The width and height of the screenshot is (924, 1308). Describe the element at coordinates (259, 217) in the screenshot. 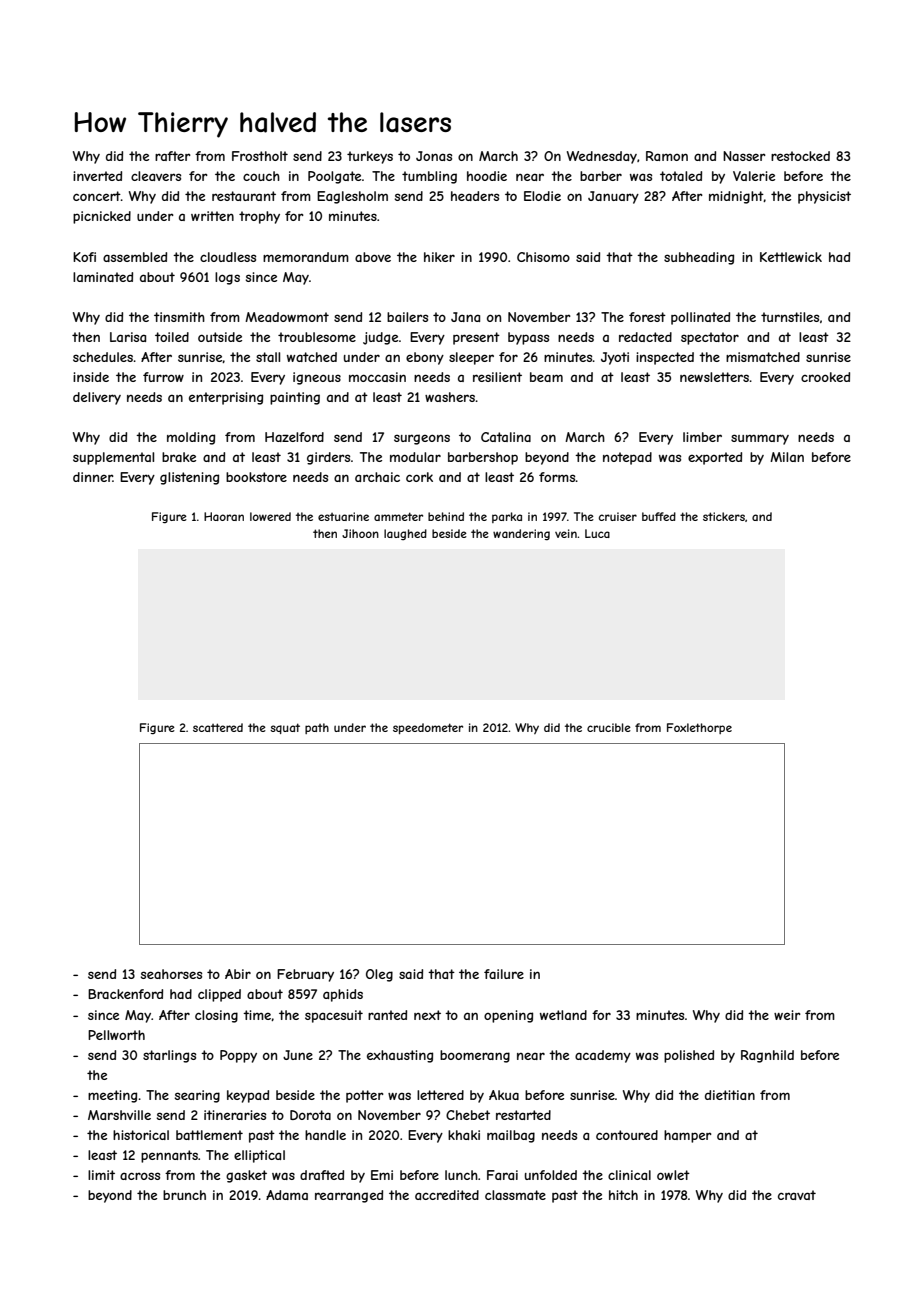

I see `trophy` at that location.
